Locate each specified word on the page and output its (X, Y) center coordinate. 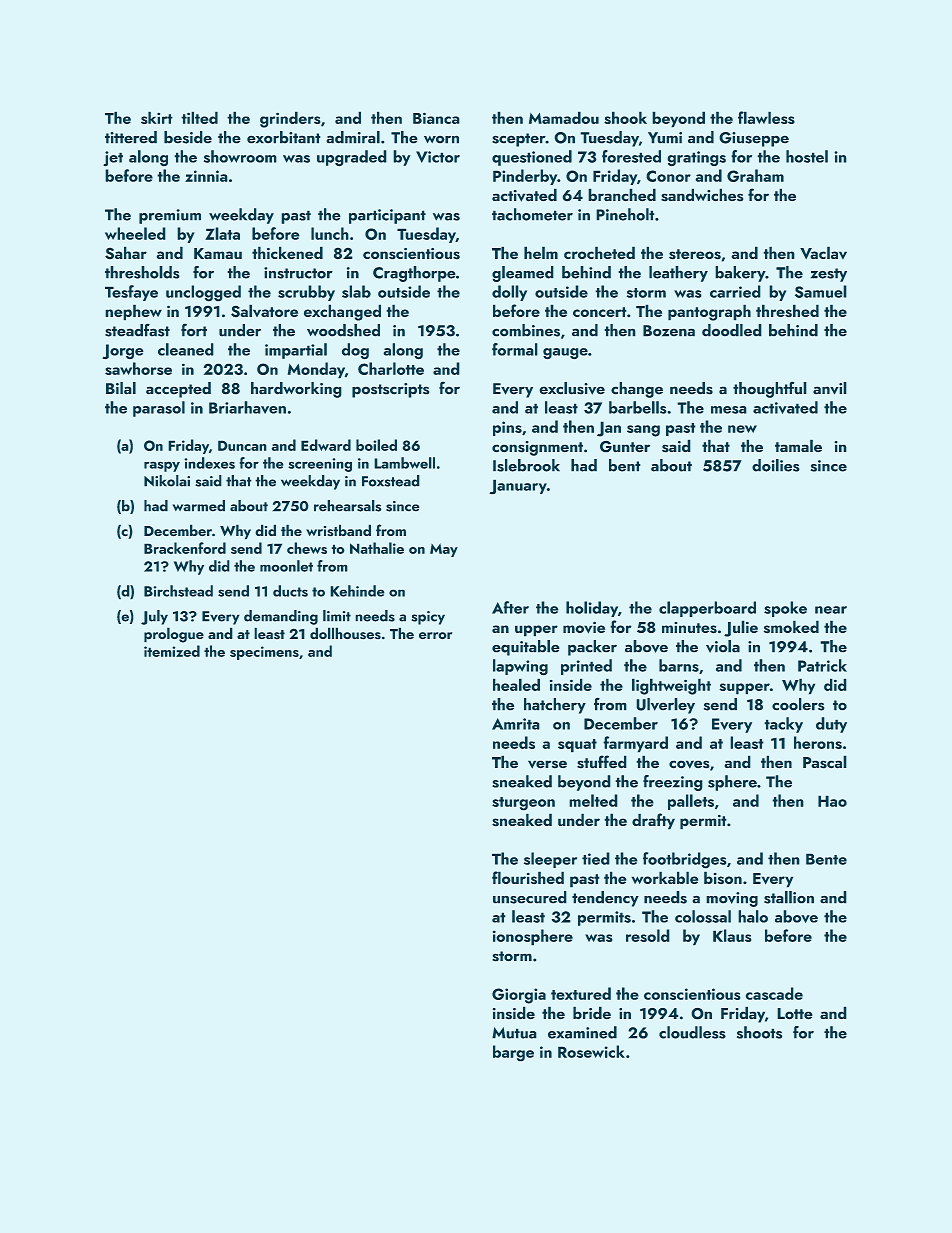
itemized (172, 651)
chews (307, 548)
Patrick (822, 665)
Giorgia (519, 996)
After (510, 607)
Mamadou (564, 118)
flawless (766, 117)
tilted (200, 118)
